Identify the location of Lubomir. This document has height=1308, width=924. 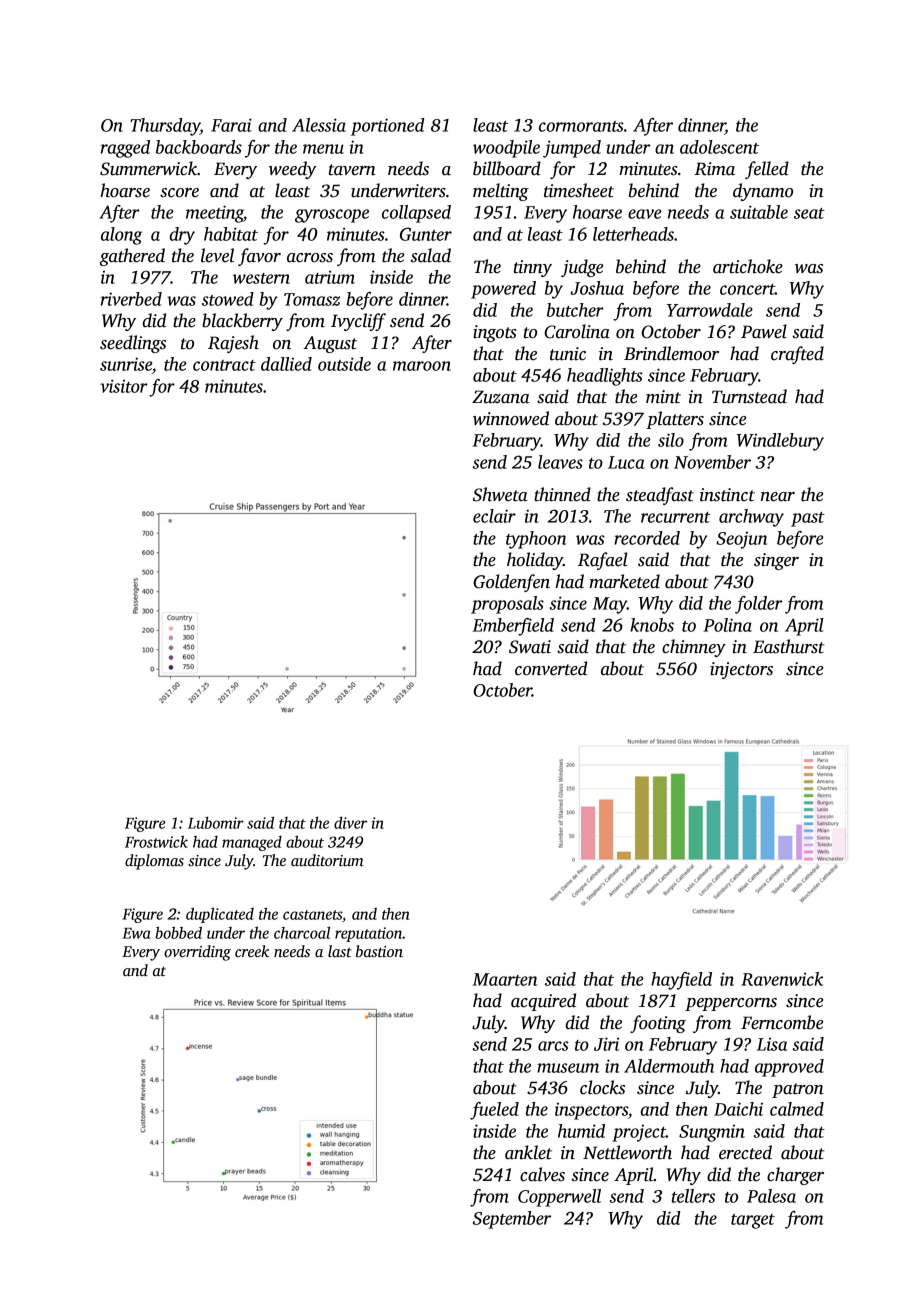
(216, 823).
